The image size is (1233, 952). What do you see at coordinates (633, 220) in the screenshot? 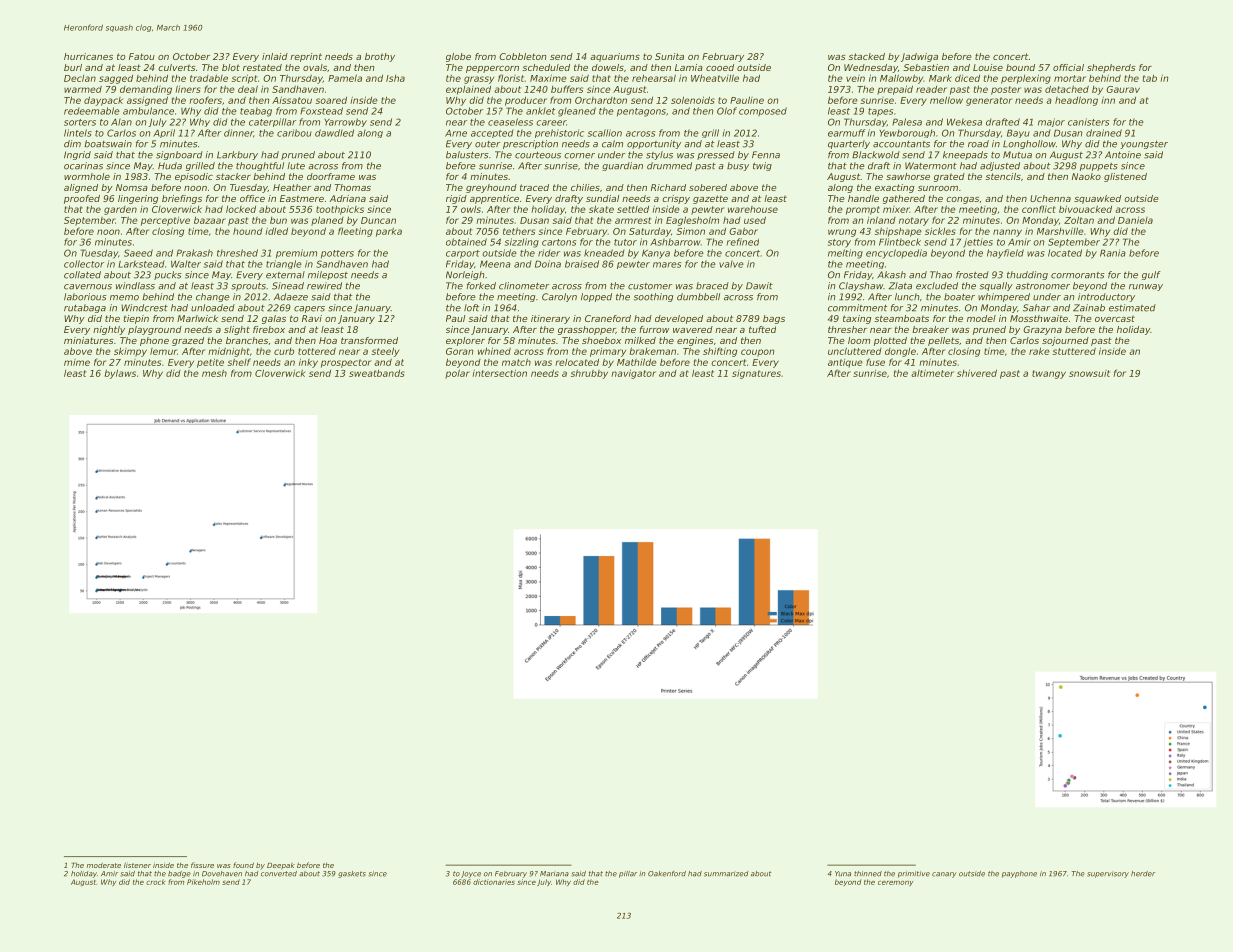
I see `armrest` at bounding box center [633, 220].
